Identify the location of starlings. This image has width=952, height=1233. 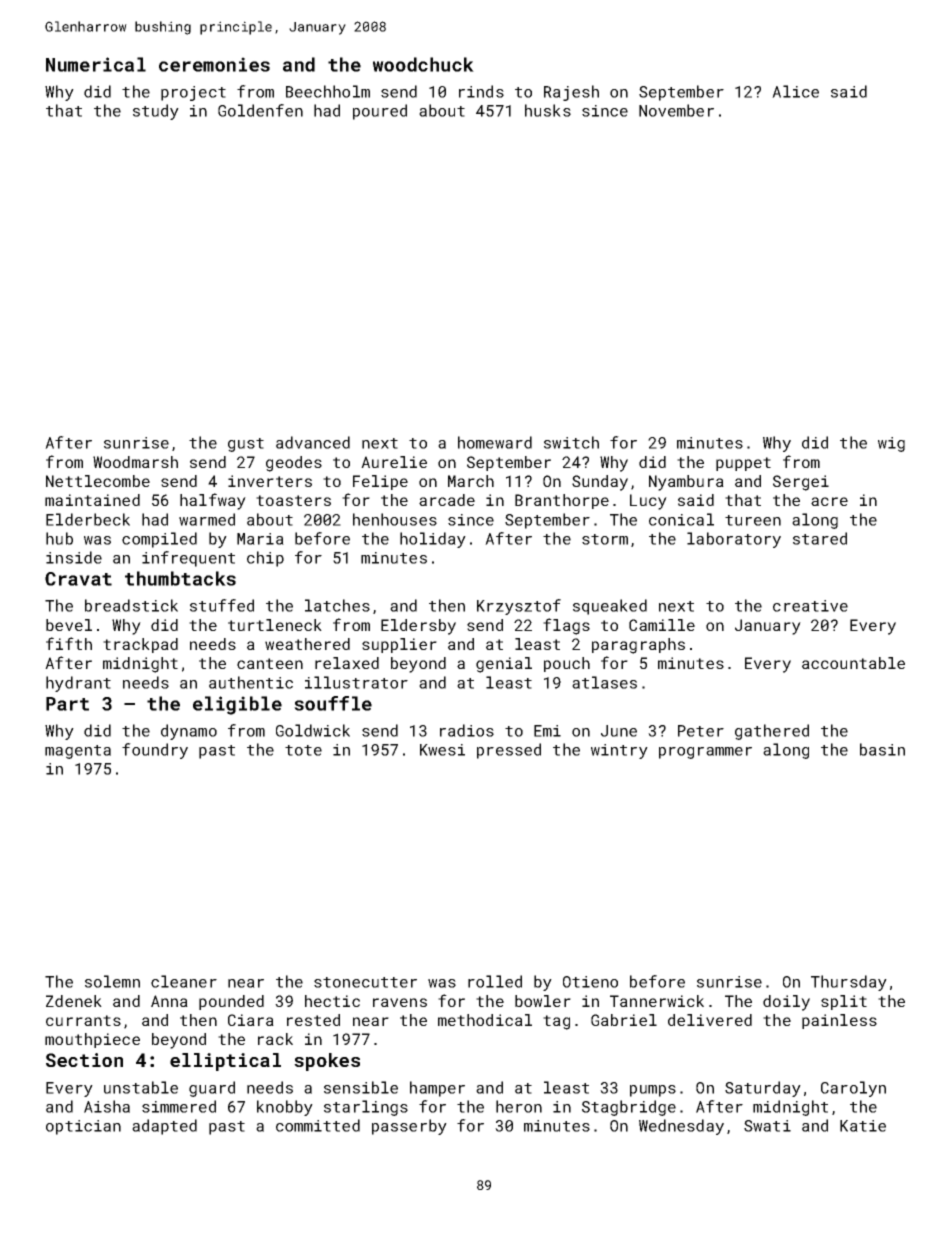
(366, 1108).
